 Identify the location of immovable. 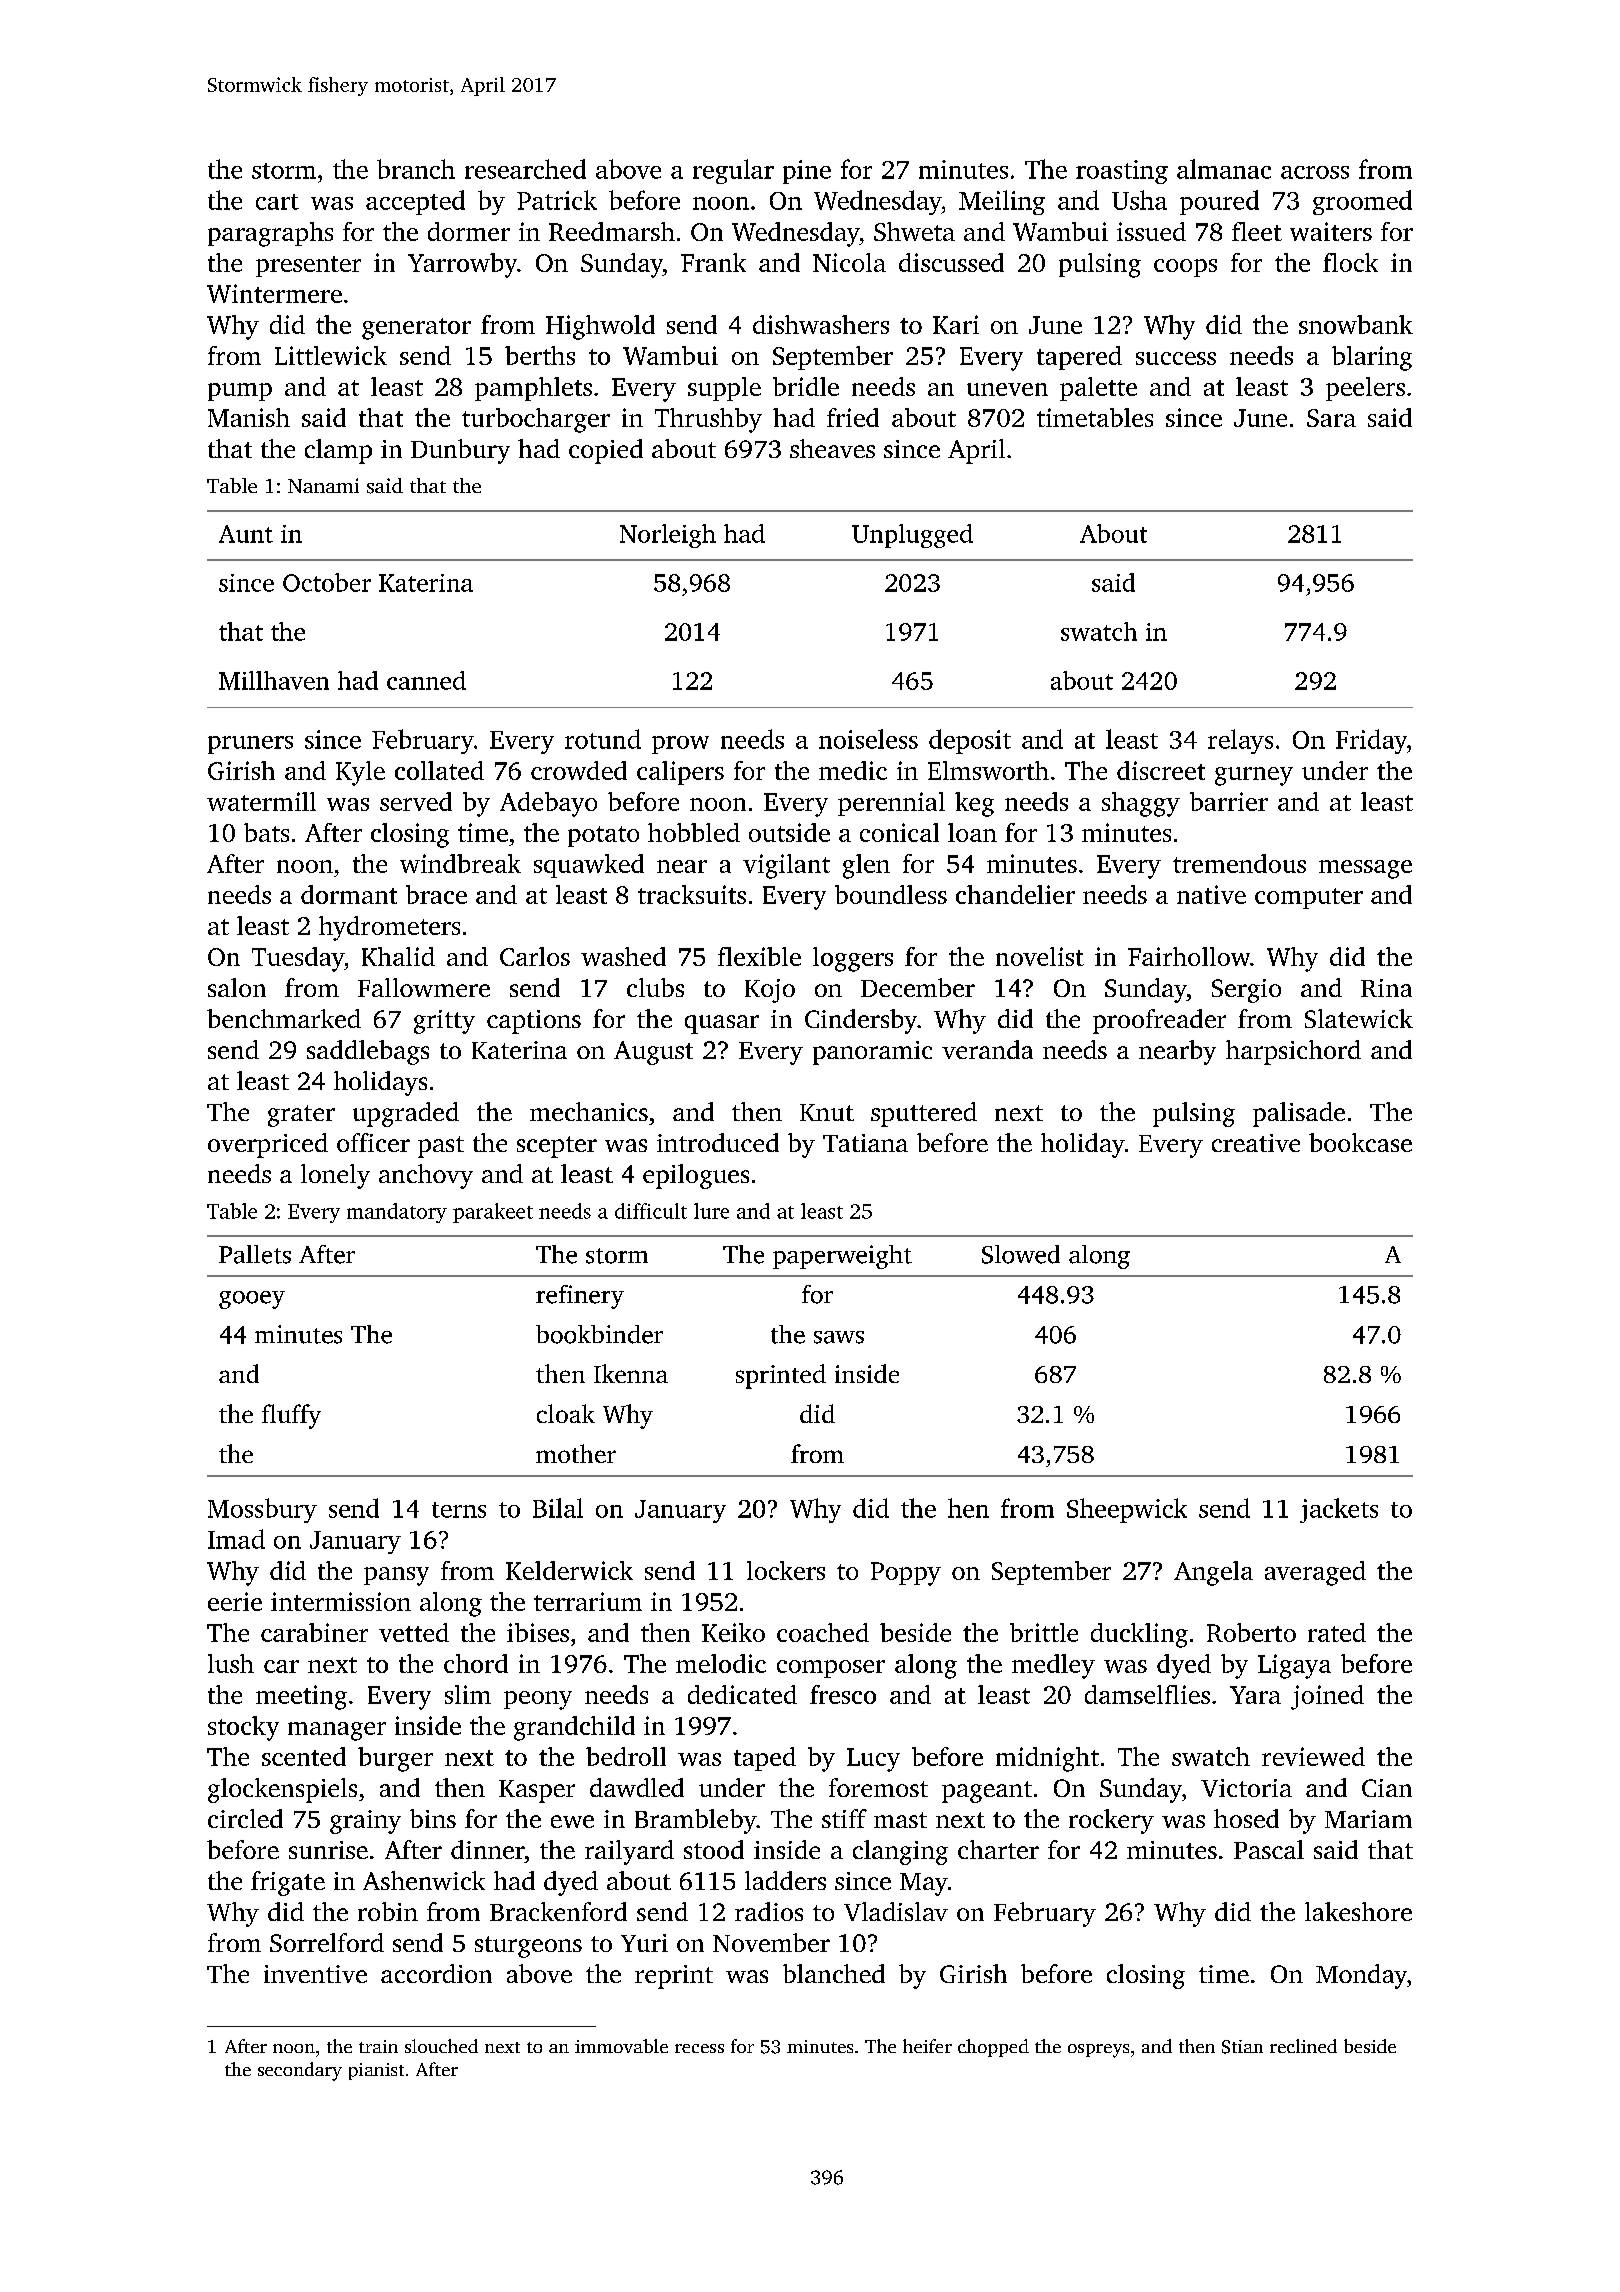
(621, 2046).
